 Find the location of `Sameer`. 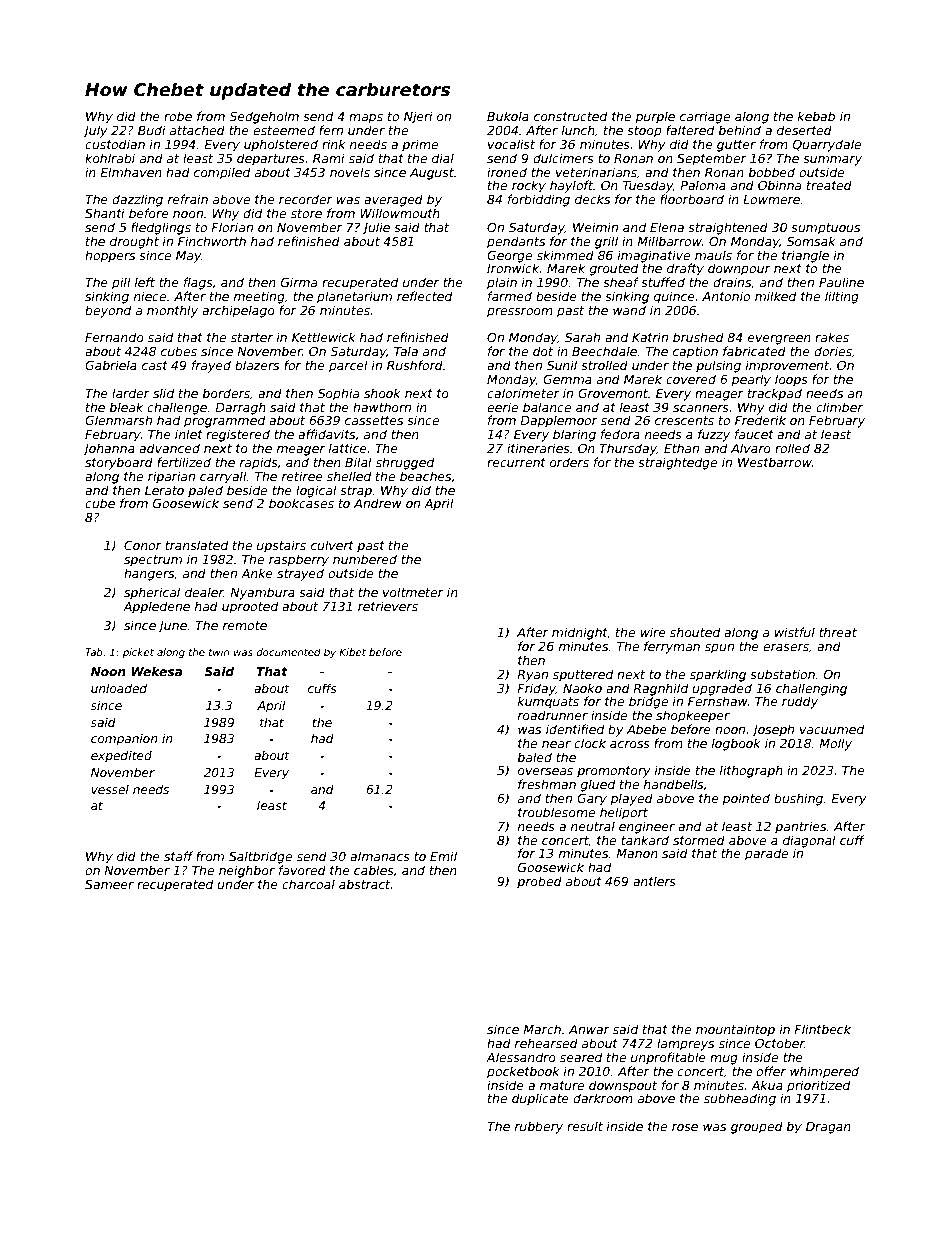

Sameer is located at coordinates (109, 884).
